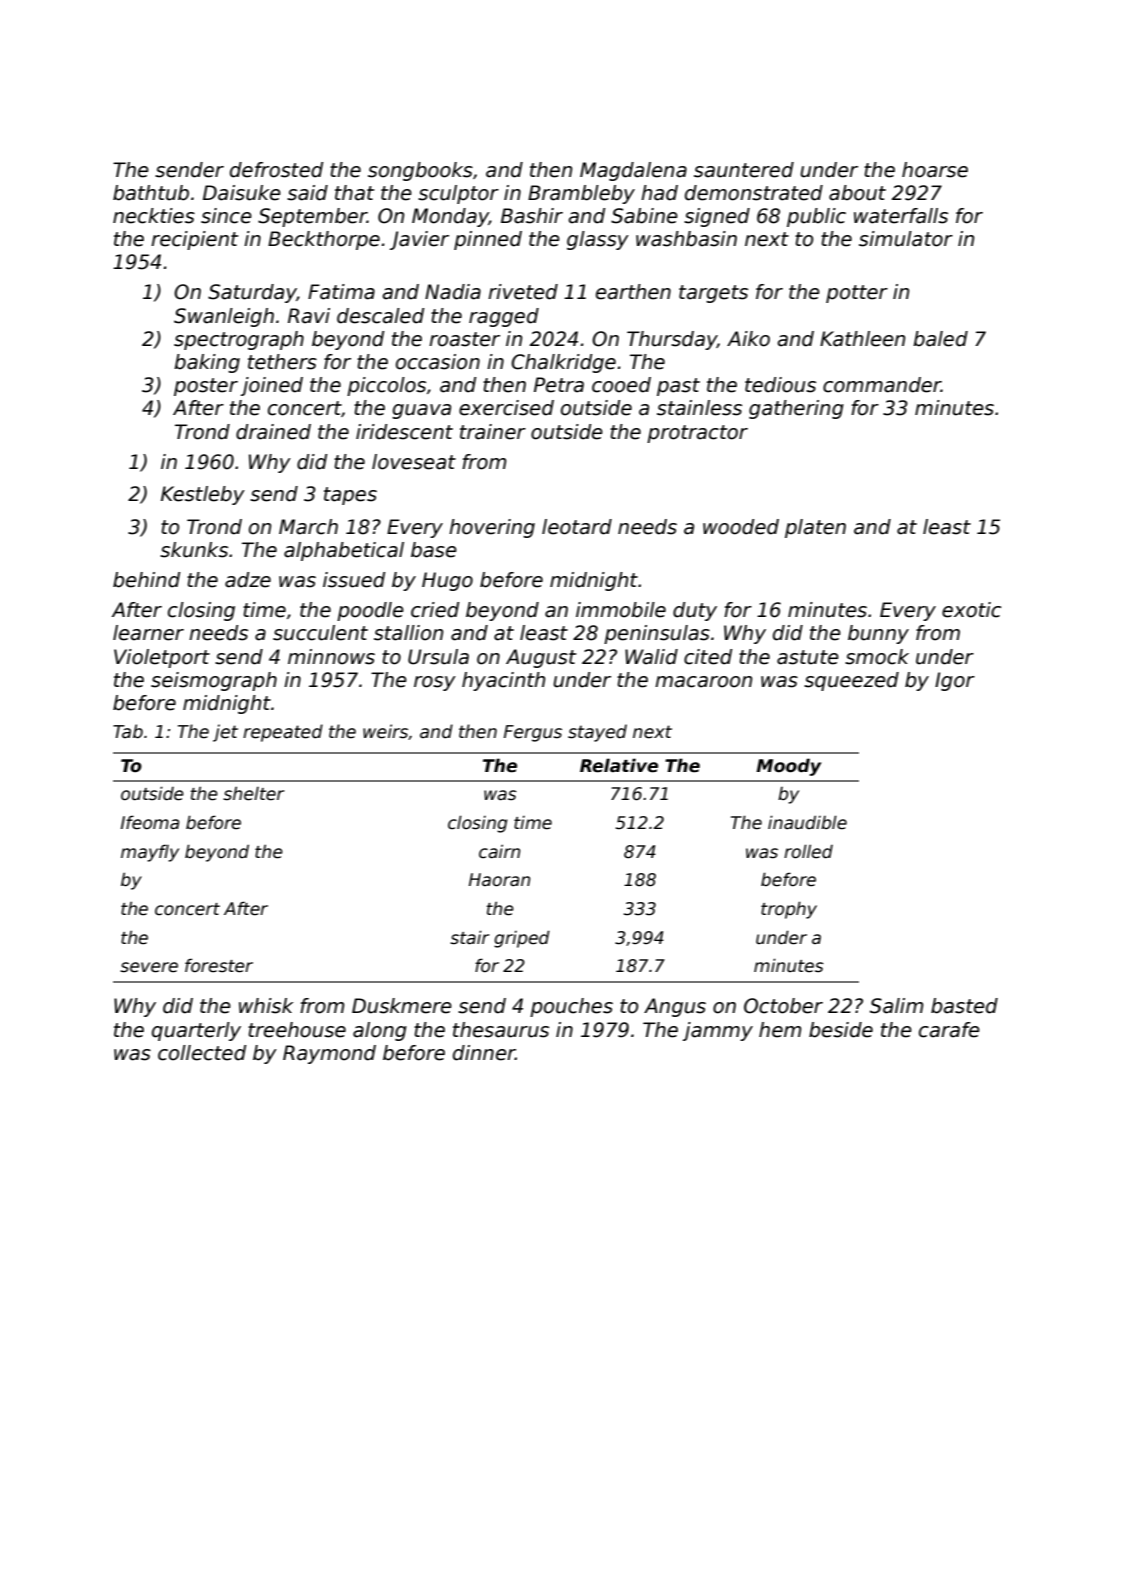 Image resolution: width=1121 pixels, height=1592 pixels. Describe the element at coordinates (149, 967) in the image. I see `severe` at that location.
